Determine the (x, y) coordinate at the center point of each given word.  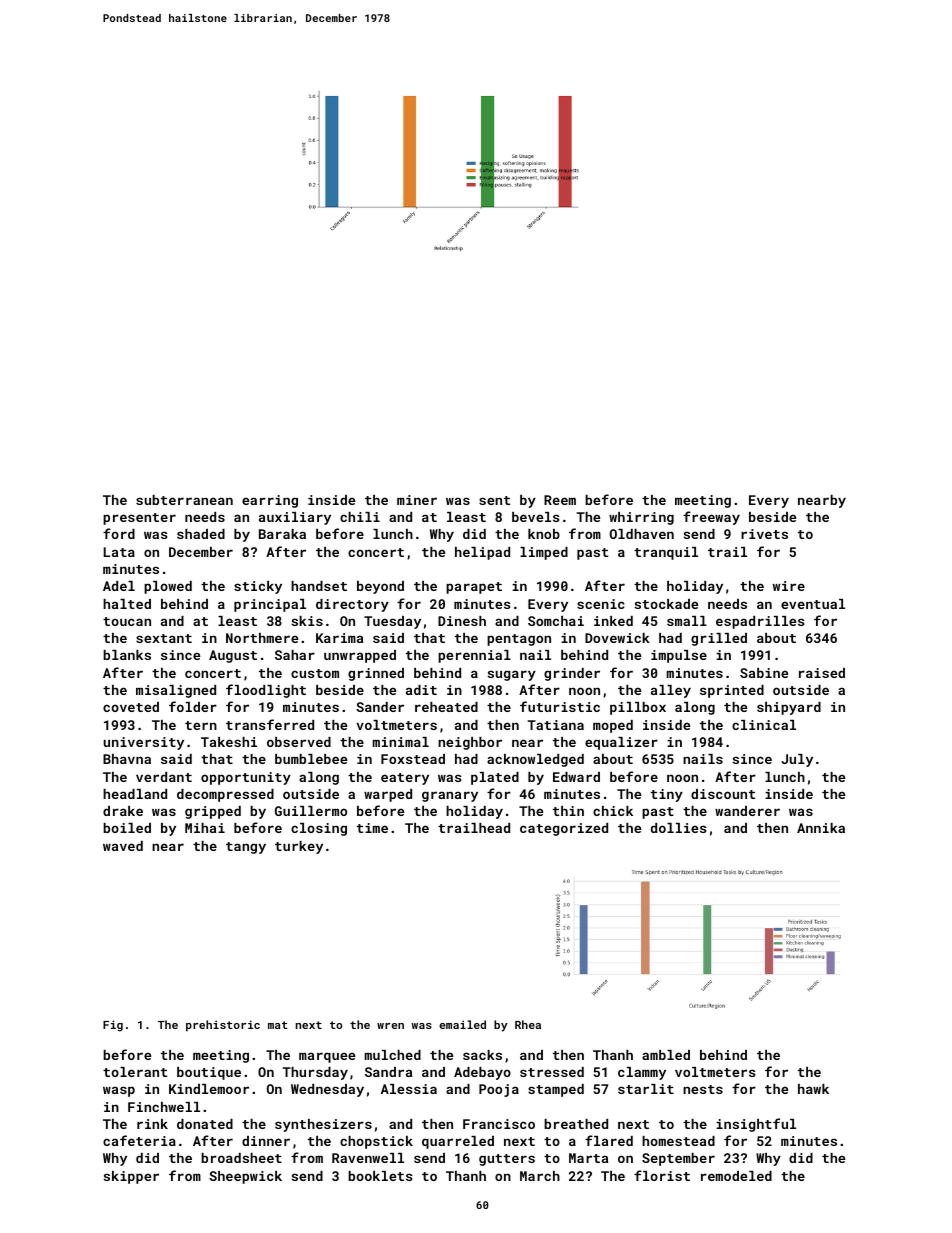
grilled (719, 639)
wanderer (747, 811)
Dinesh (462, 621)
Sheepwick (245, 1177)
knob (544, 534)
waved (123, 846)
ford (119, 533)
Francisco (499, 1124)
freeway (711, 518)
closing (319, 829)
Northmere (262, 638)
